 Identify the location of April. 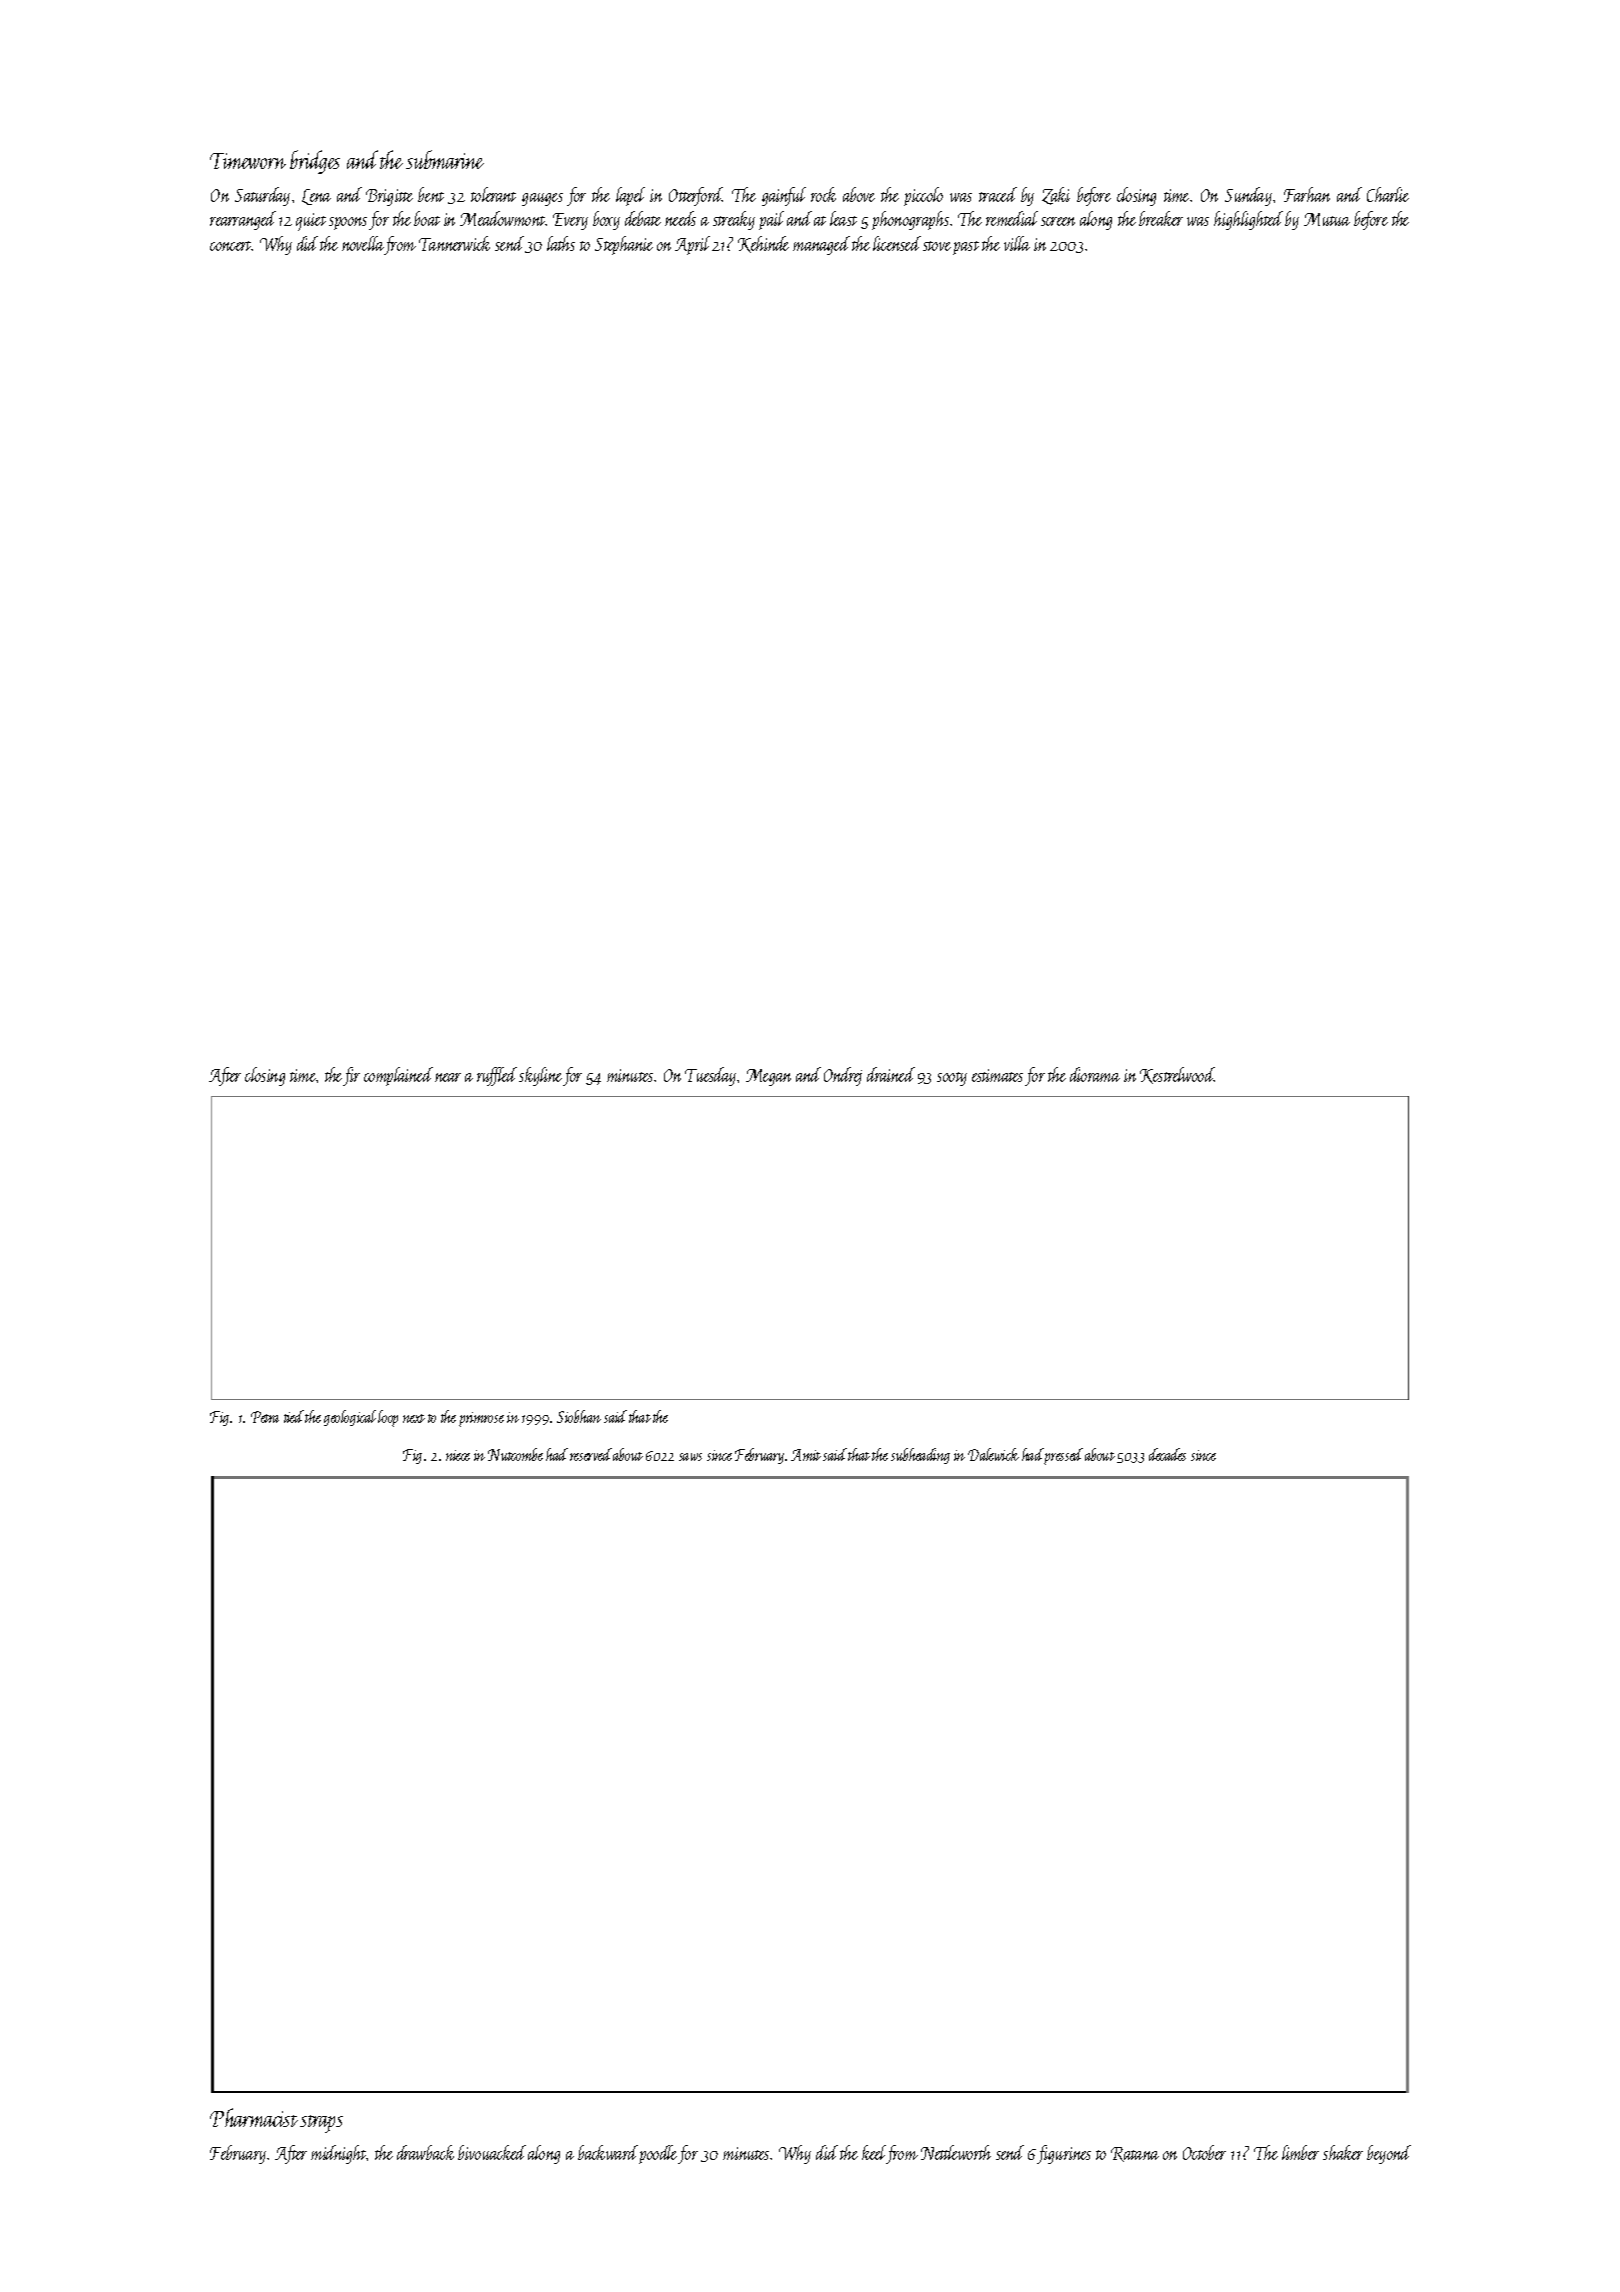
(692, 245).
